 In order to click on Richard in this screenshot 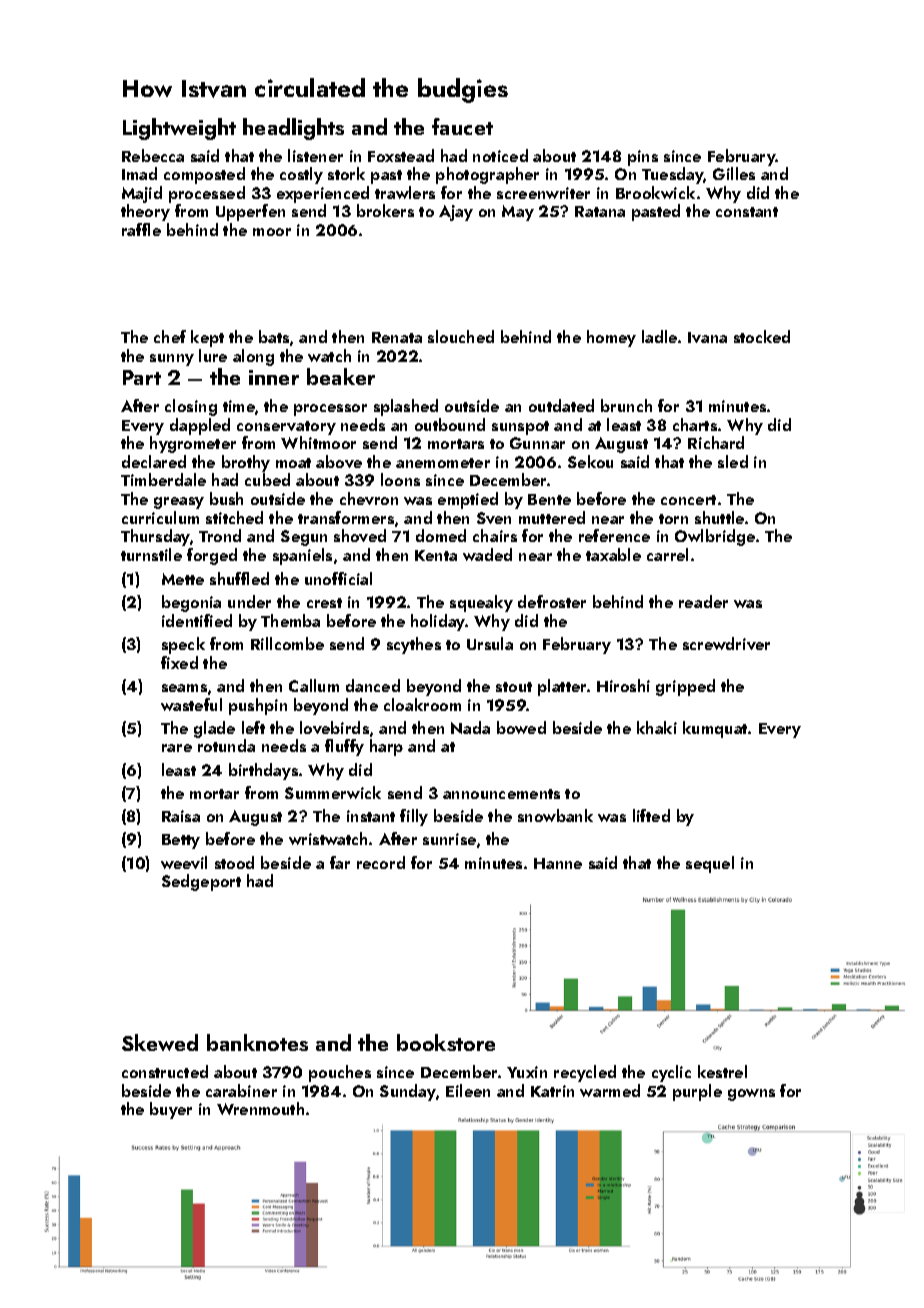, I will do `click(716, 442)`.
